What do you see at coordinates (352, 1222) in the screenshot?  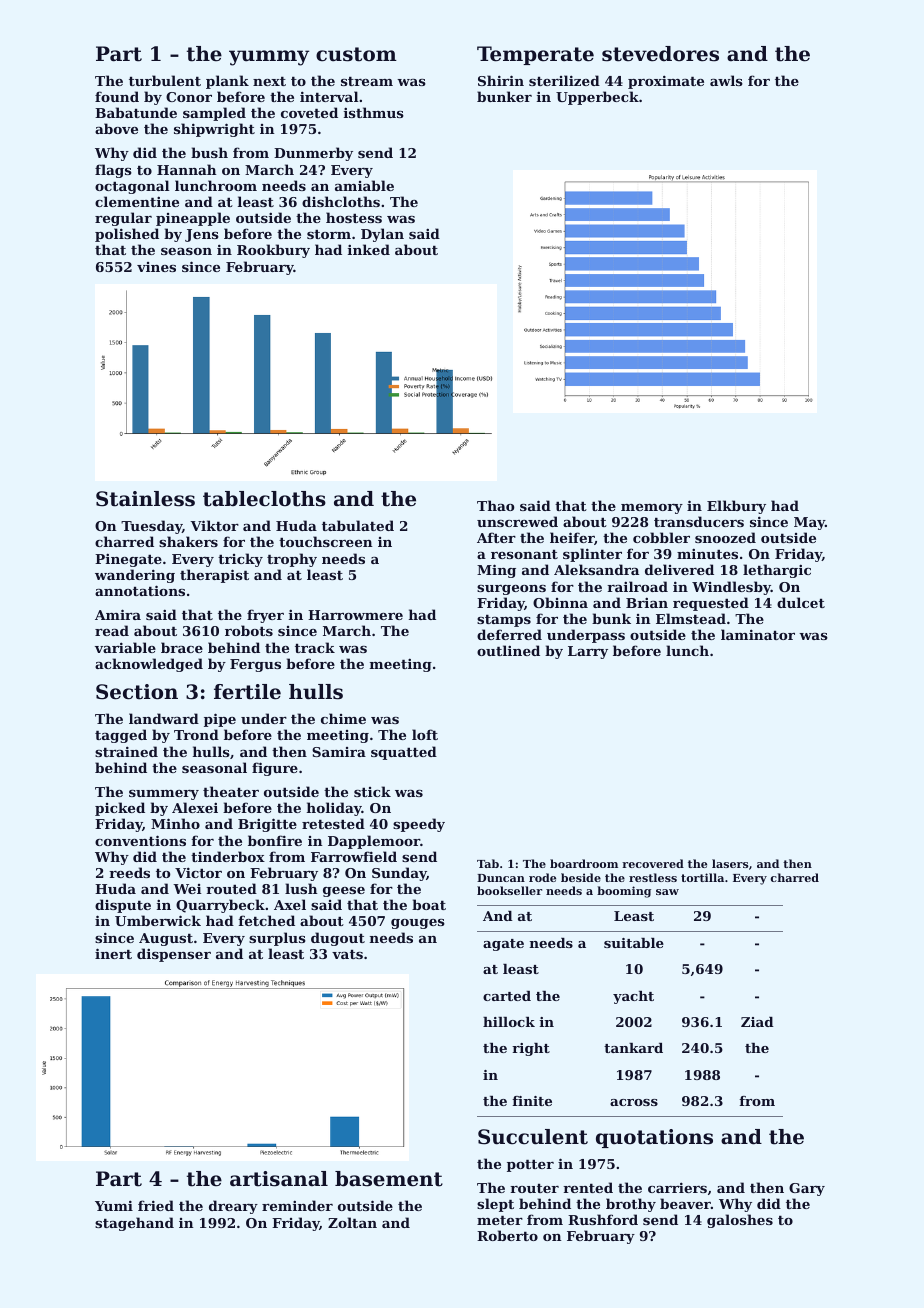 I see `Zoltan` at bounding box center [352, 1222].
